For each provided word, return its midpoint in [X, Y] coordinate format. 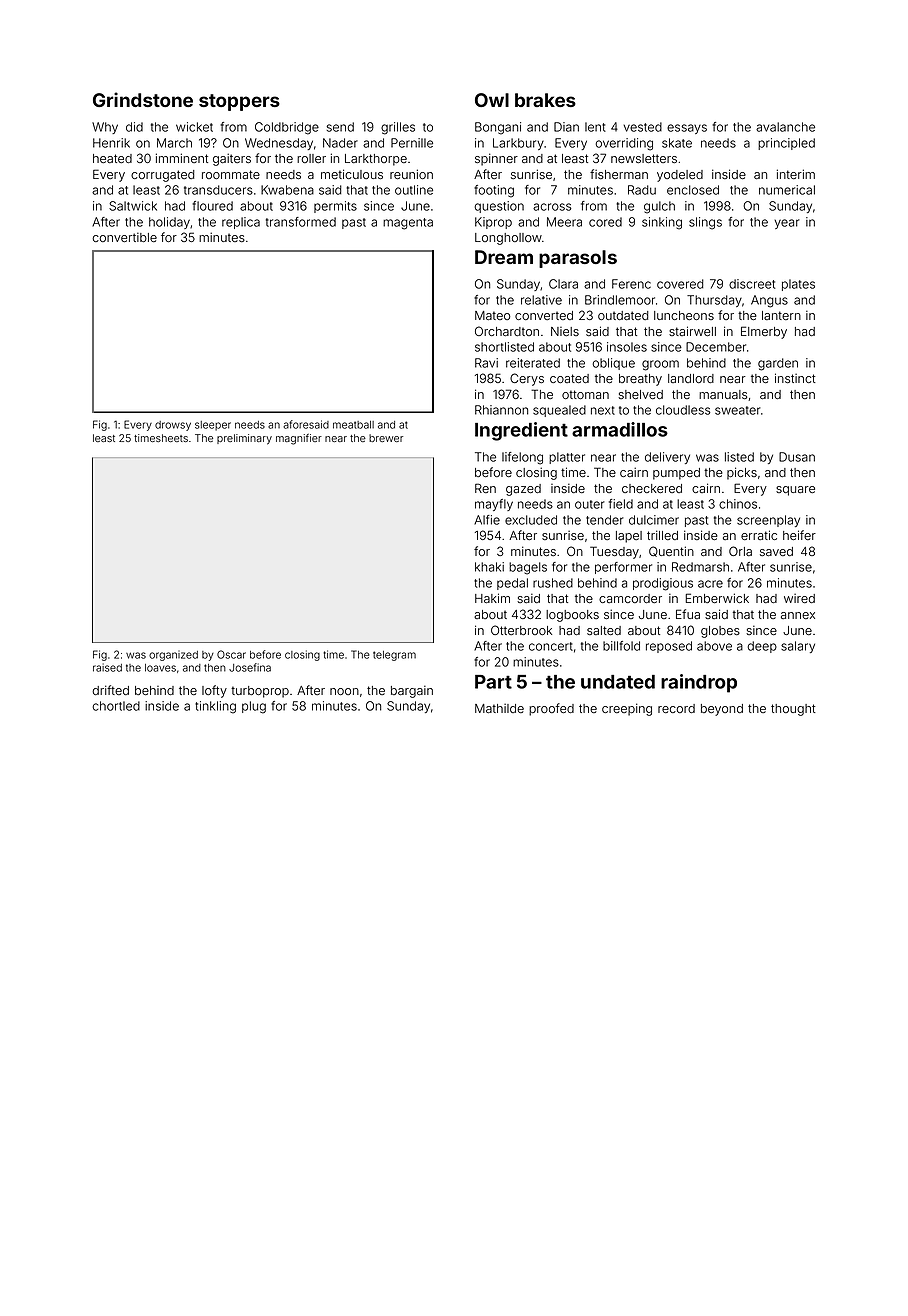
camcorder [630, 598]
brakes [545, 100]
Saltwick [133, 206]
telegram [394, 656]
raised [107, 667]
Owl [492, 100]
